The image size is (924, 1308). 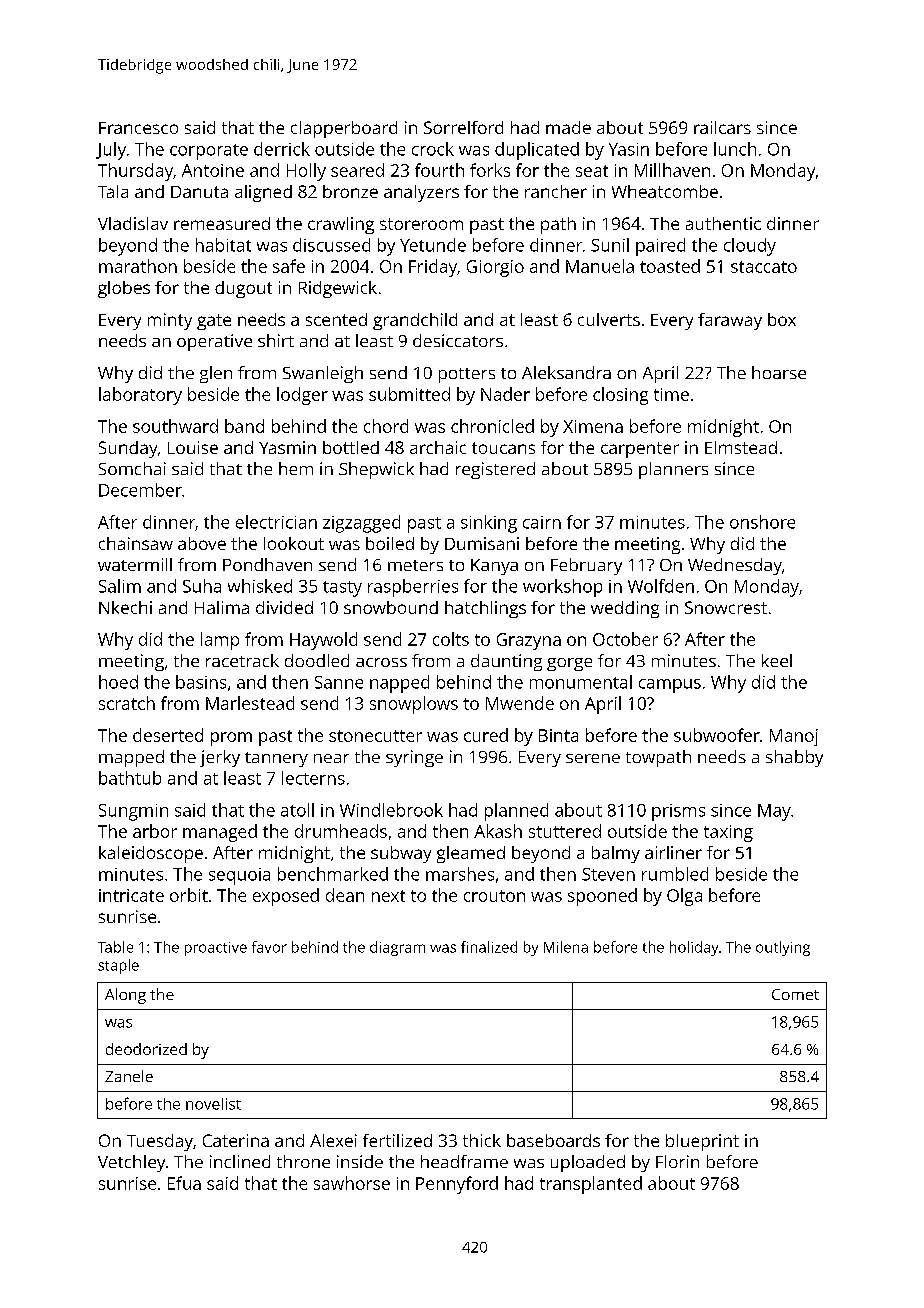 I want to click on onshore, so click(x=762, y=522).
